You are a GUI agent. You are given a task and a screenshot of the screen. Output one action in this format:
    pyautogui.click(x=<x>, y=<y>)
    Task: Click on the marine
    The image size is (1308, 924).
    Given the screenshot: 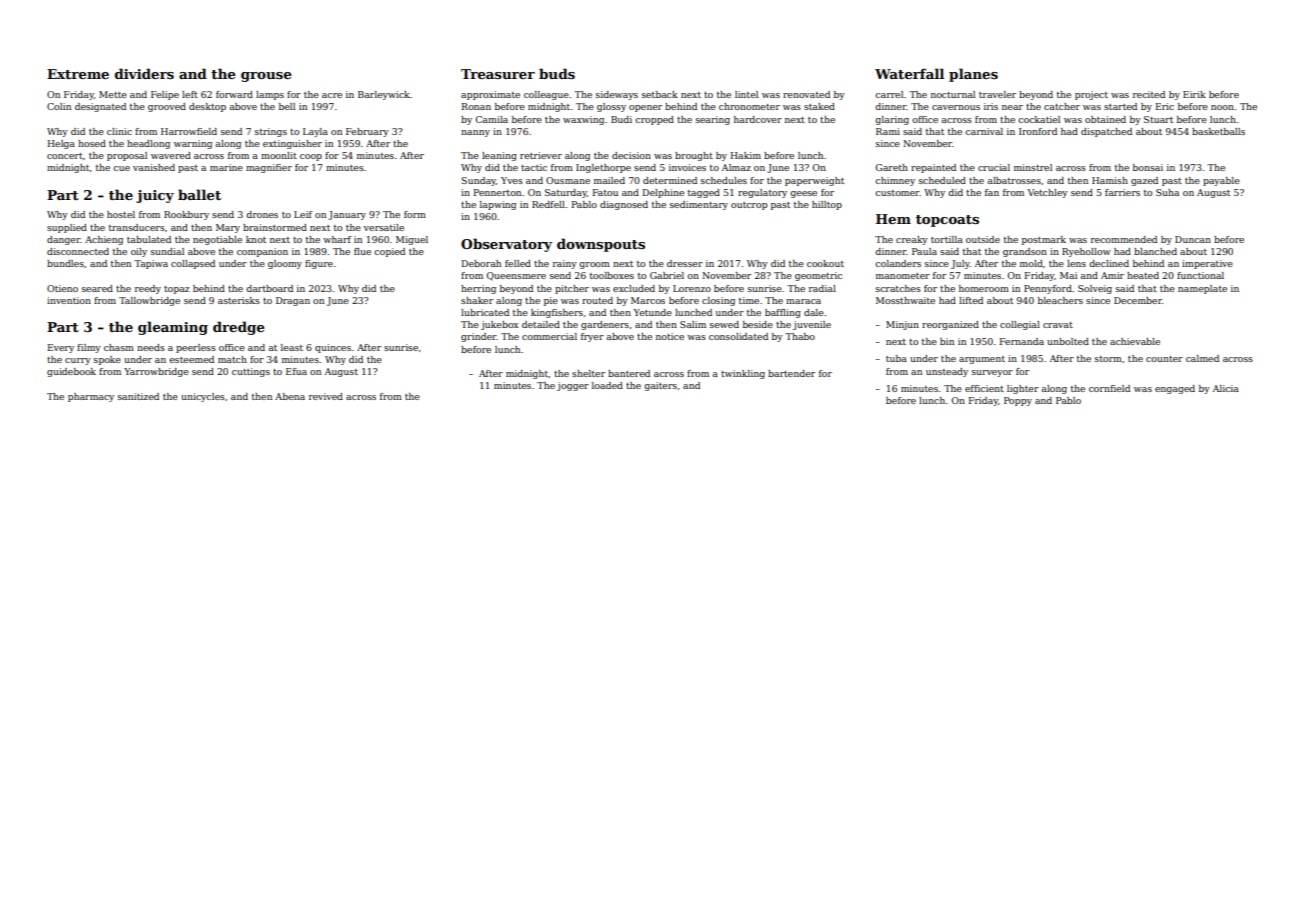 What is the action you would take?
    pyautogui.click(x=226, y=167)
